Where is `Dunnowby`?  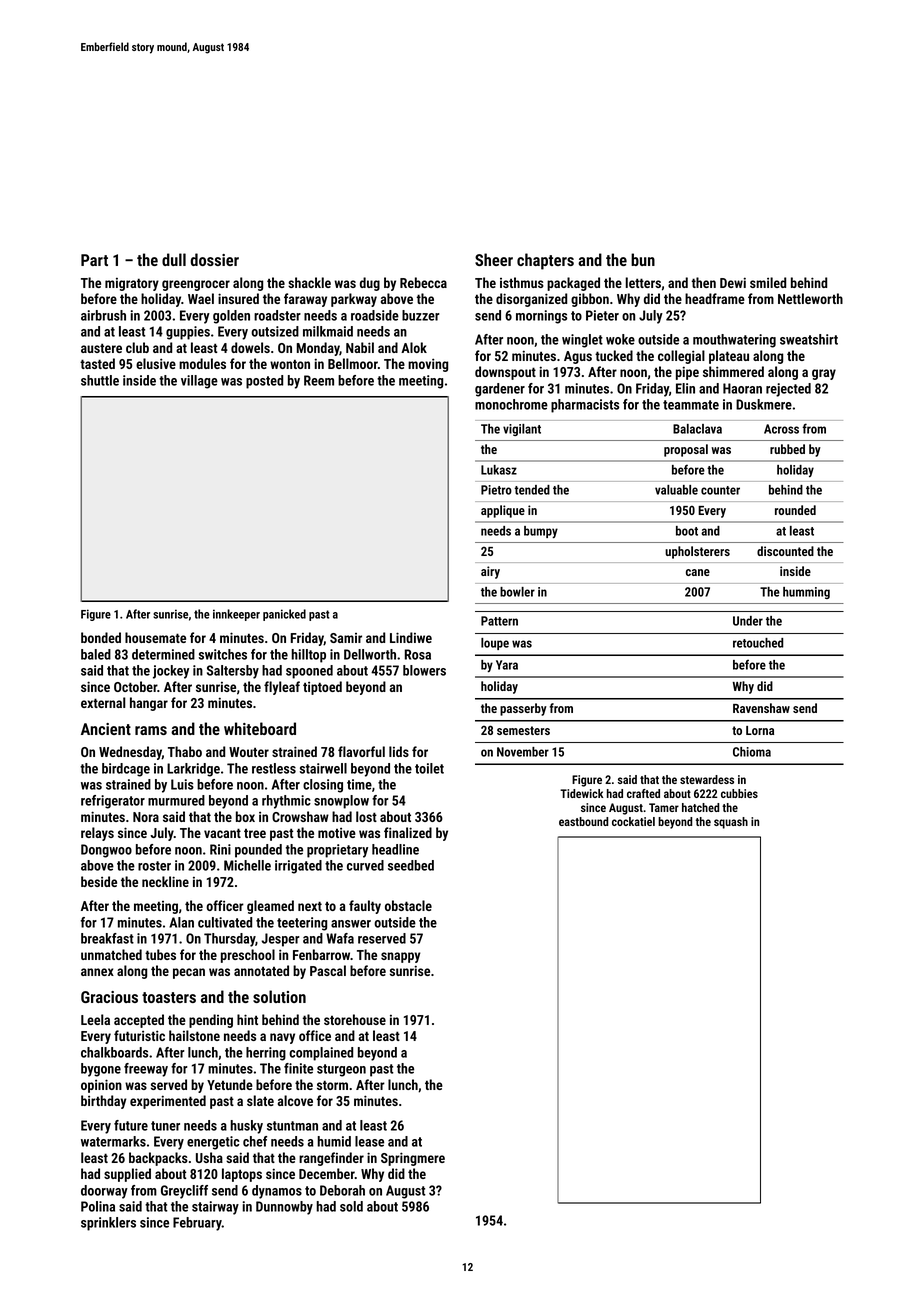
Dunnowby is located at coordinates (284, 1208).
